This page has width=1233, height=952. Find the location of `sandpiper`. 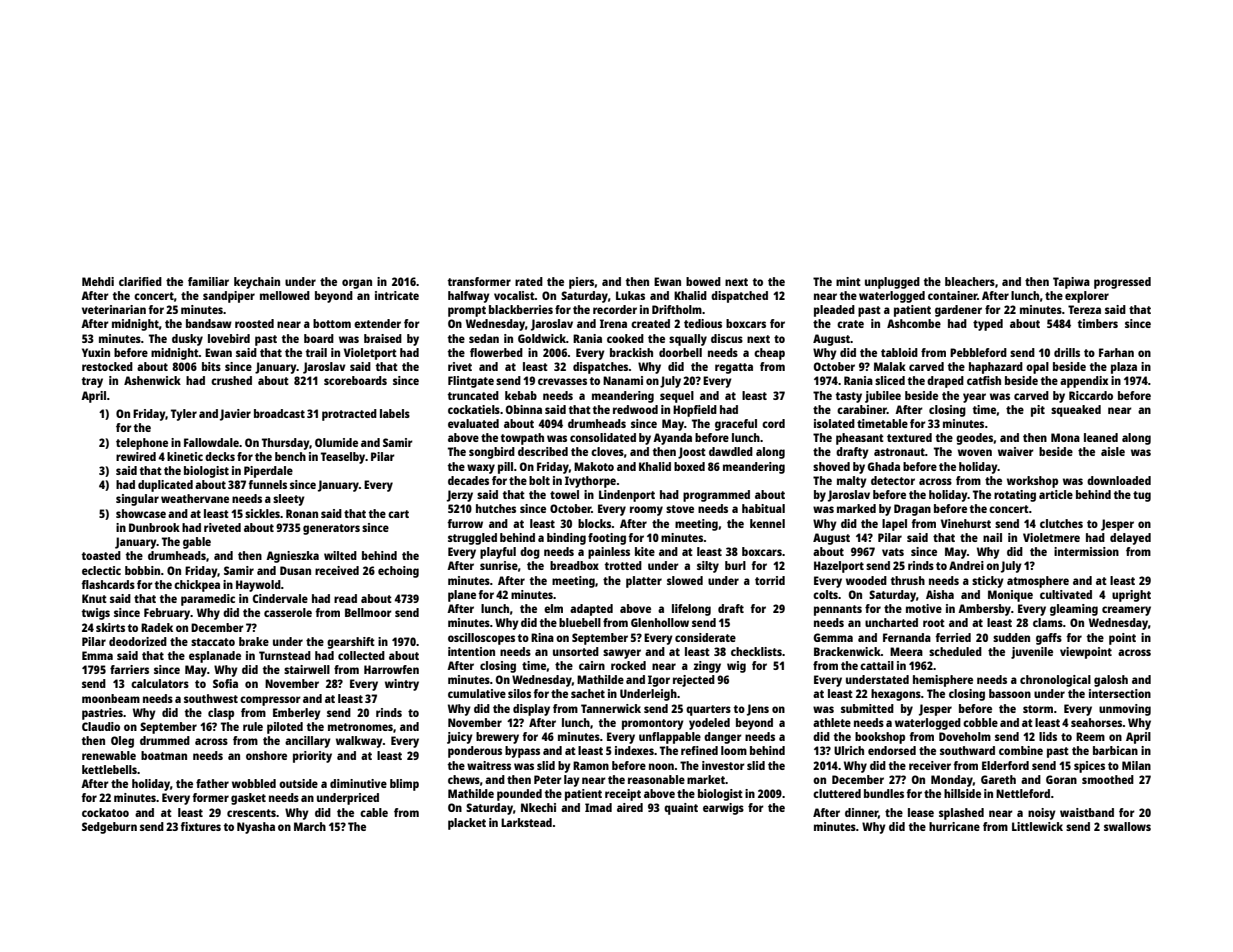

sandpiper is located at coordinates (229, 297).
